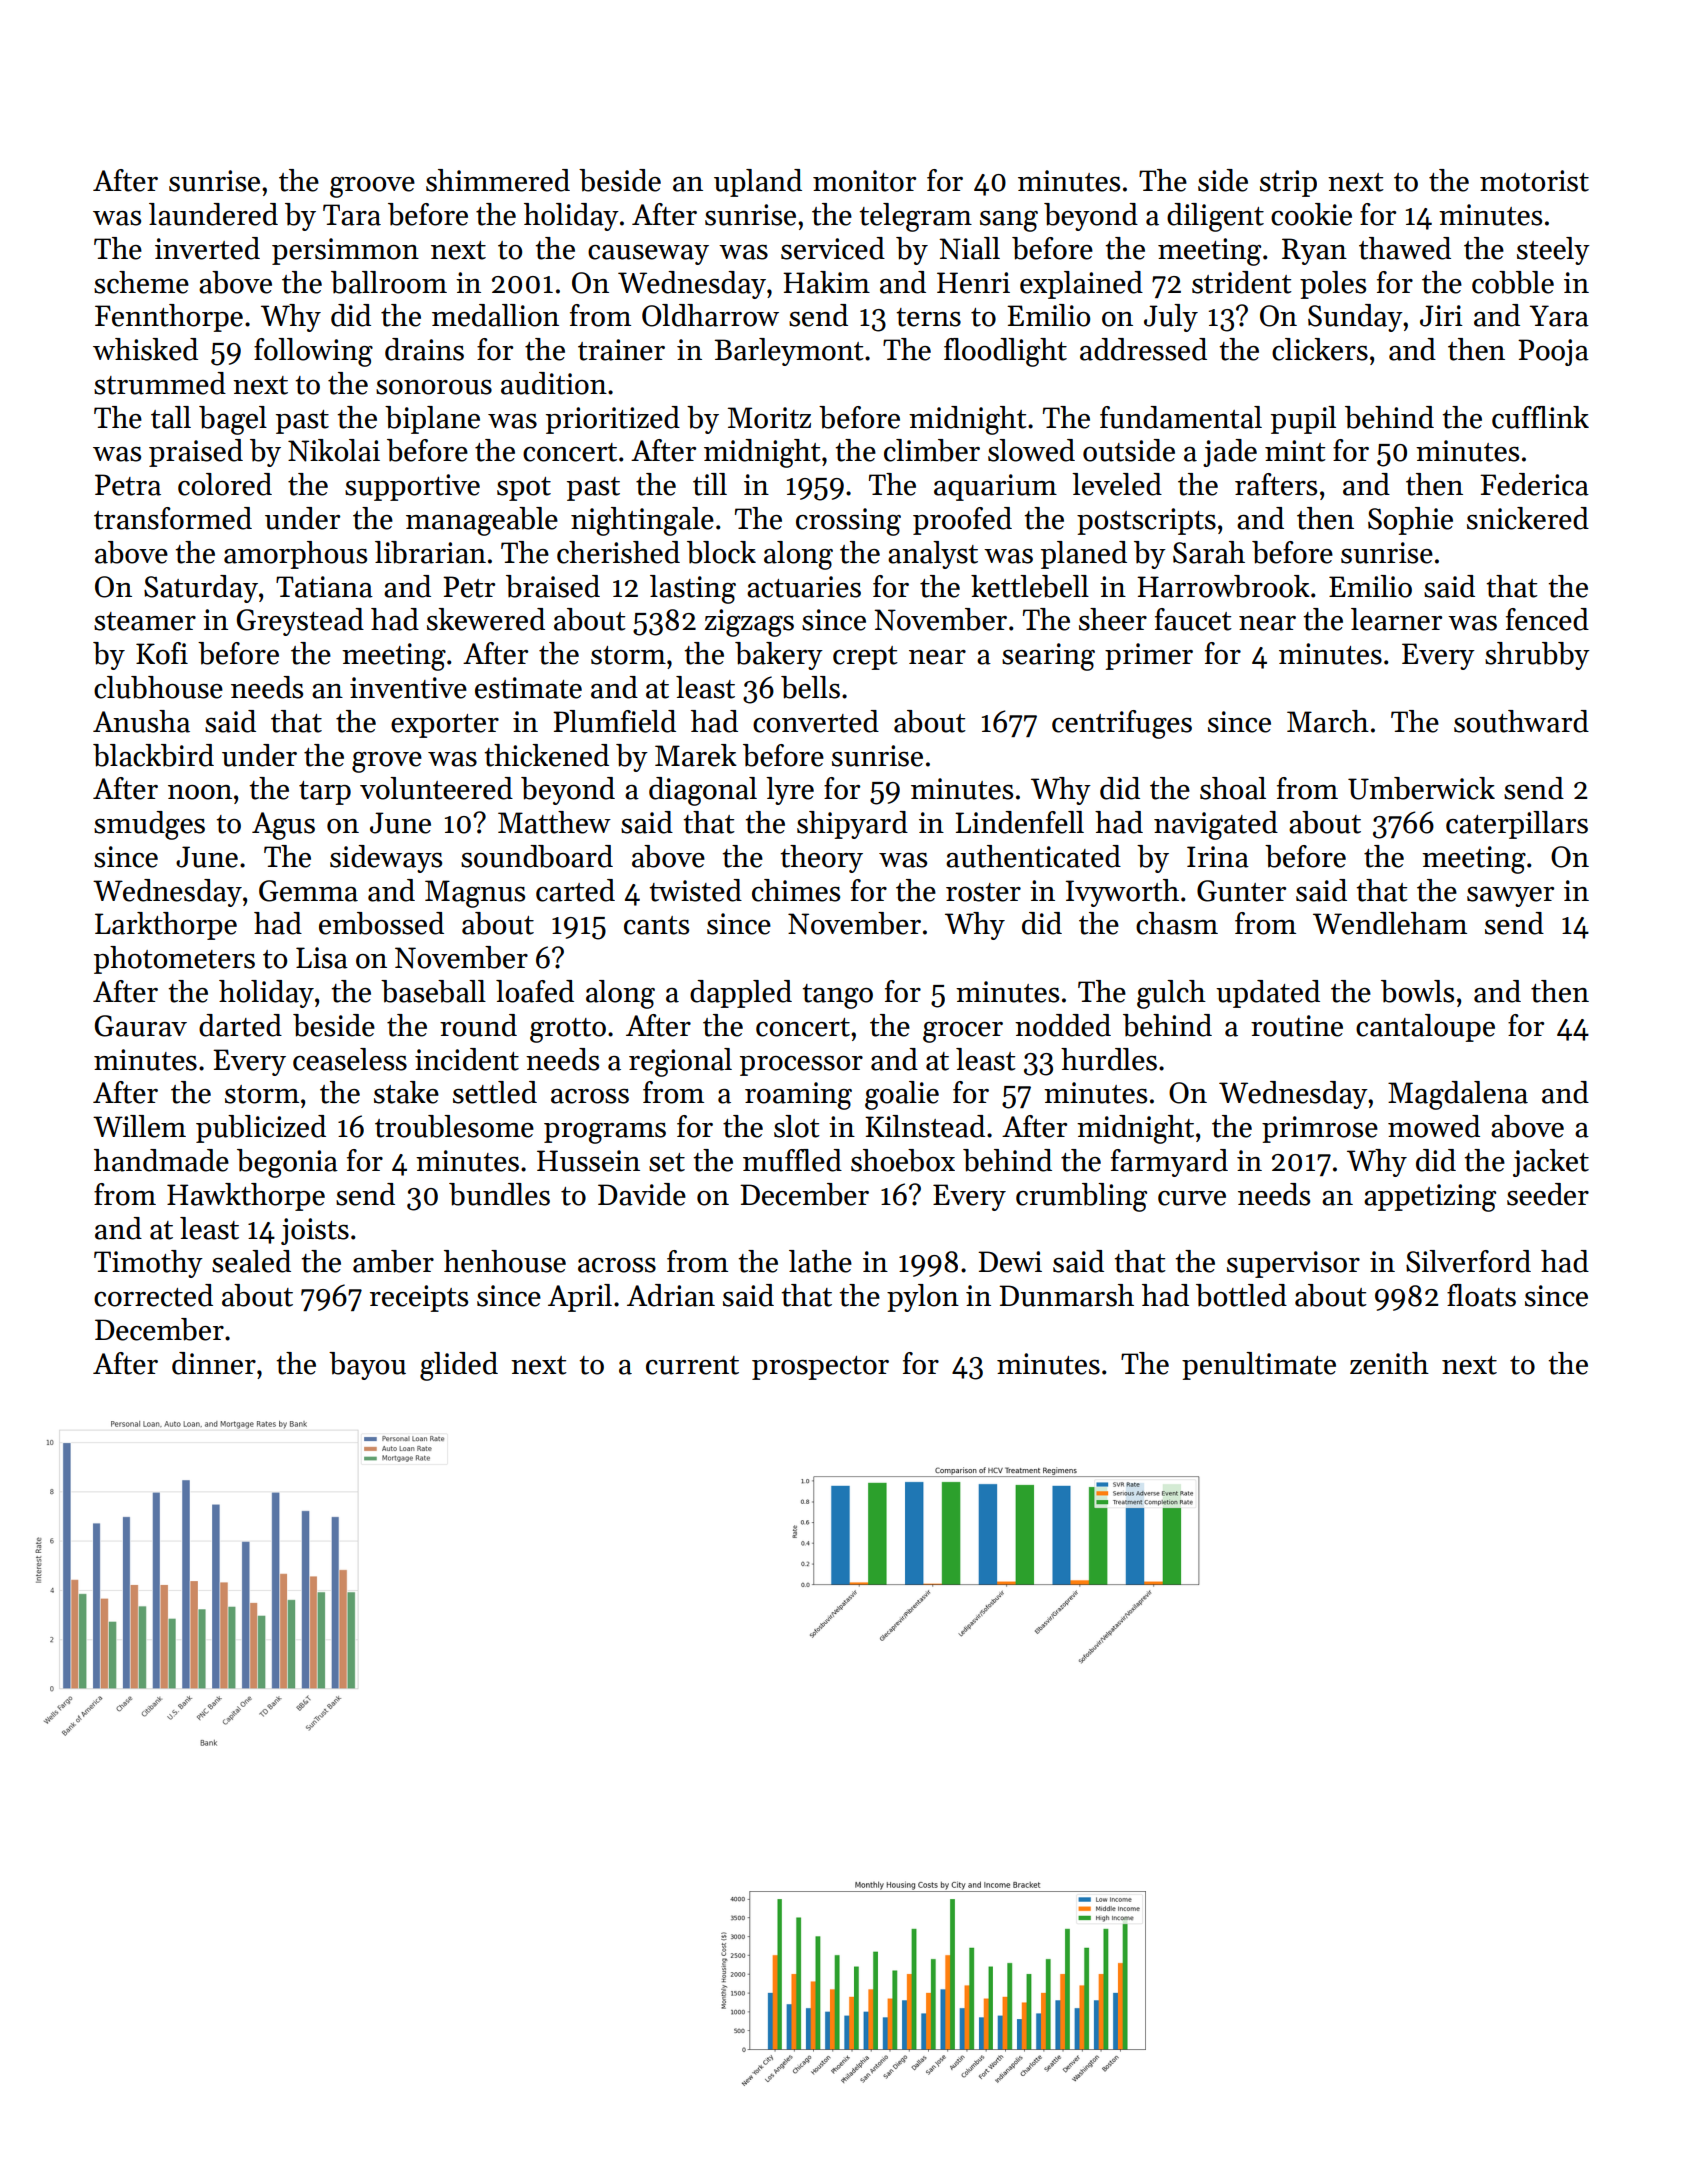 The width and height of the page is (1683, 2178). Describe the element at coordinates (535, 991) in the page. I see `loafed` at that location.
